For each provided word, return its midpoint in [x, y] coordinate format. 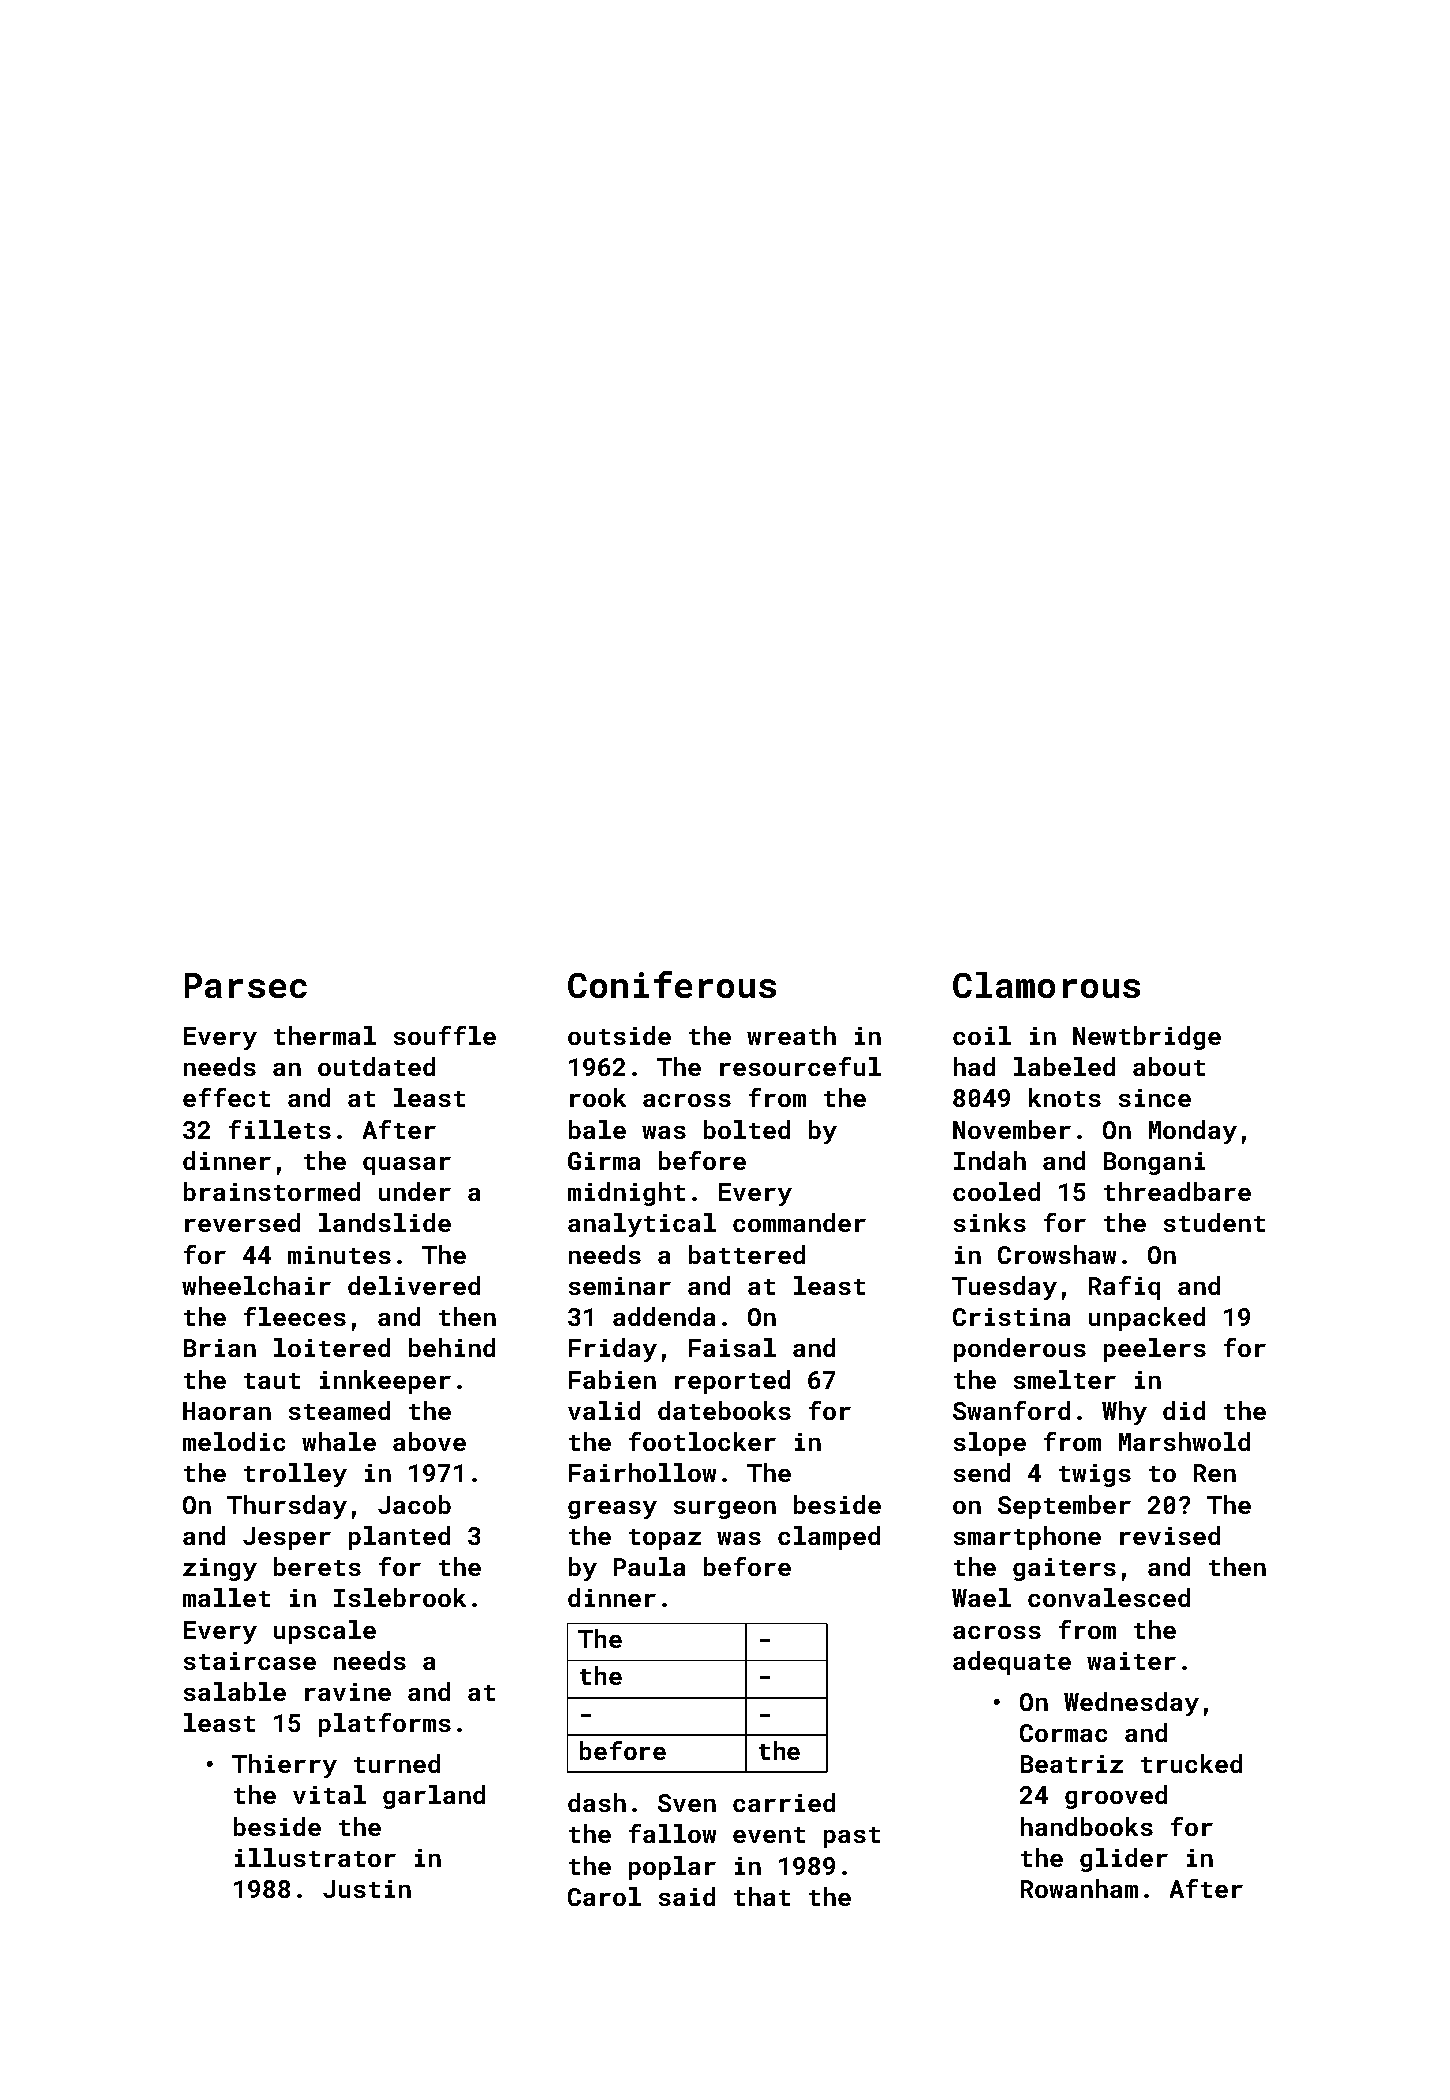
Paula [649, 1566]
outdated [376, 1066]
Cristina [1011, 1317]
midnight [626, 1194]
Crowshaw [1057, 1254]
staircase [250, 1661]
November [1012, 1129]
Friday [613, 1350]
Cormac [1063, 1733]
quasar [407, 1166]
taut [272, 1381]
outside [619, 1035]
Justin [367, 1889]
